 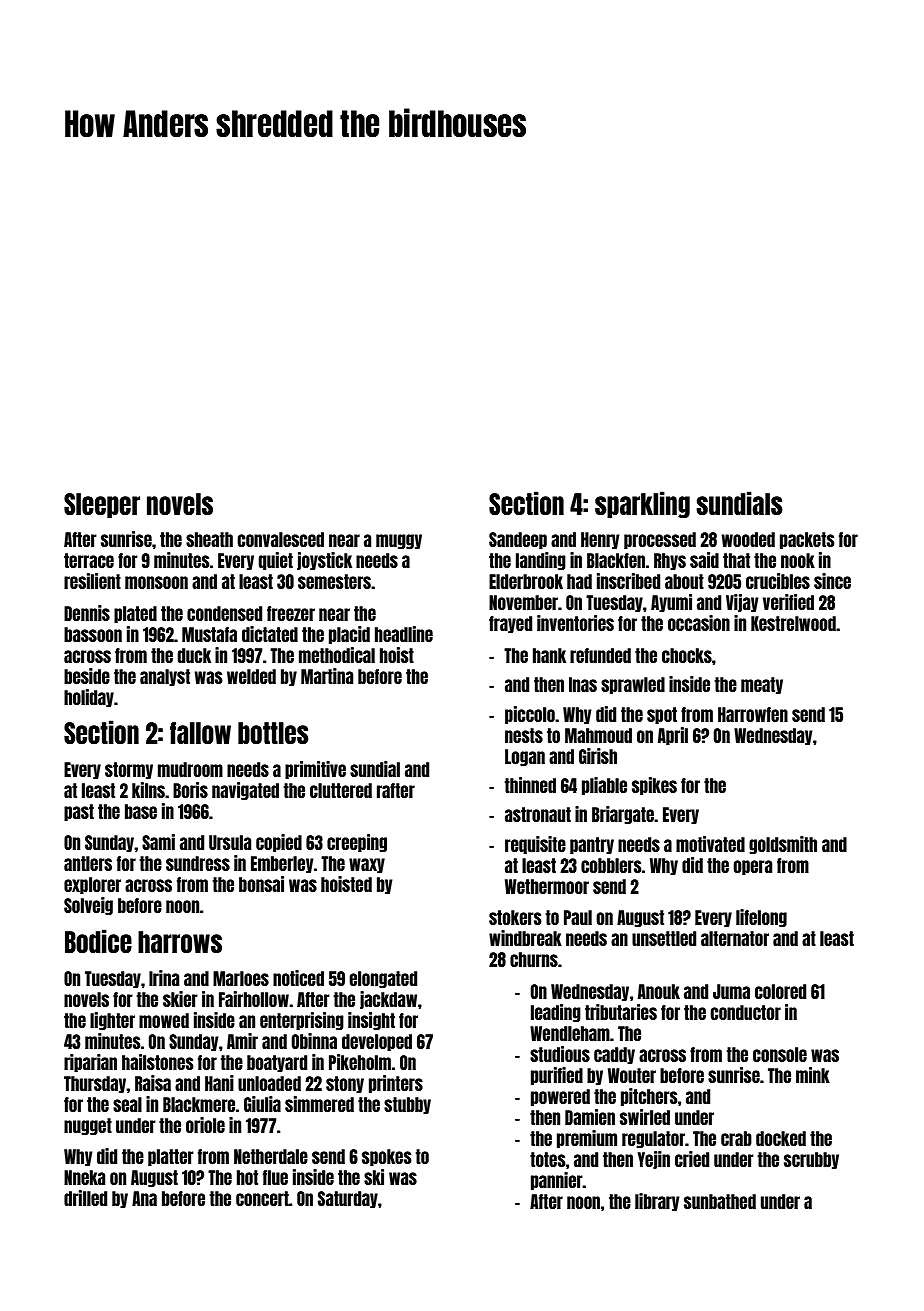 I want to click on piccolo, so click(x=530, y=715).
